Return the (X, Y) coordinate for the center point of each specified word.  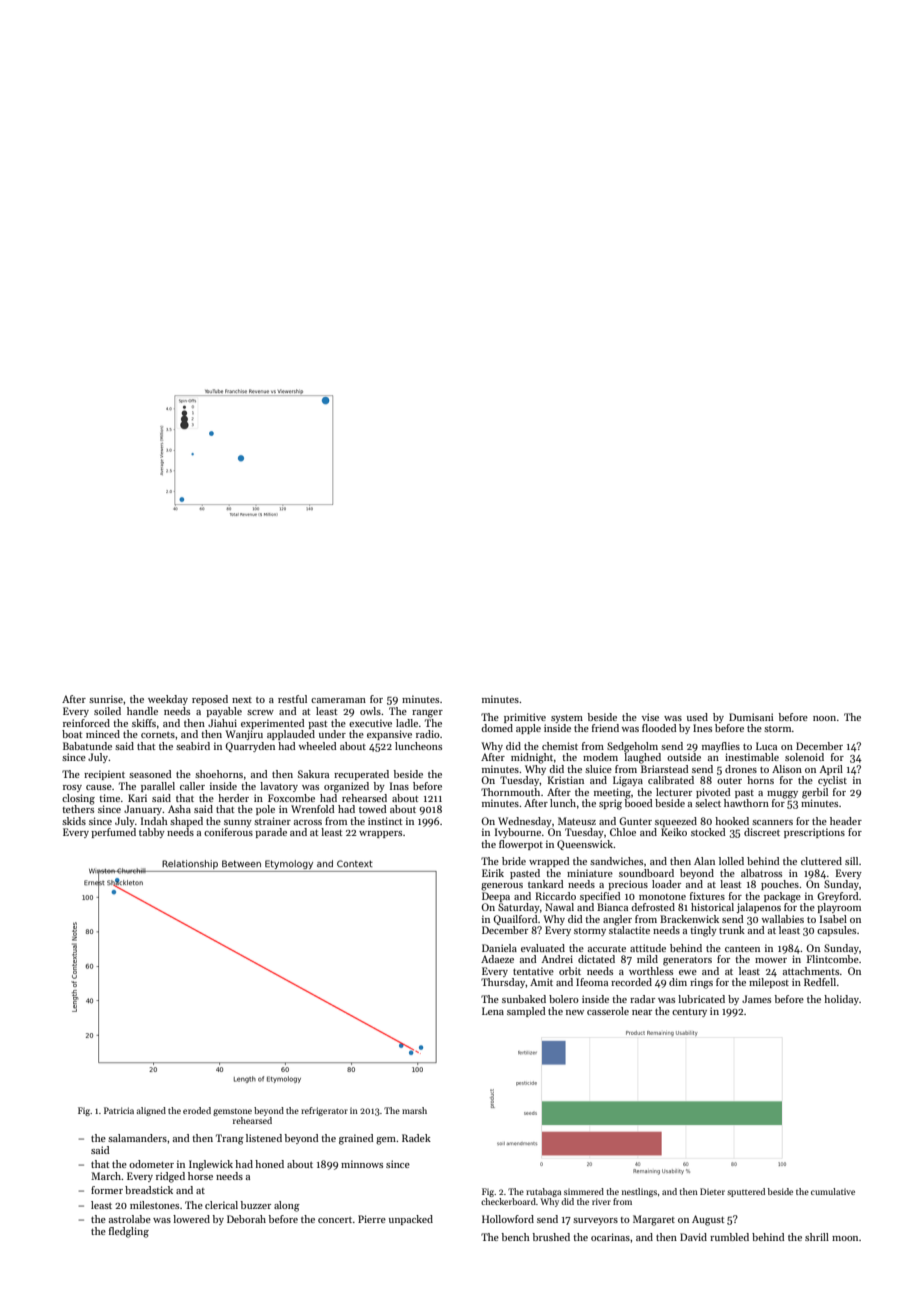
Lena (493, 1011)
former (107, 1190)
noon (824, 718)
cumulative (833, 1191)
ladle (407, 723)
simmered (584, 1191)
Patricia (119, 1110)
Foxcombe (291, 798)
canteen (742, 949)
